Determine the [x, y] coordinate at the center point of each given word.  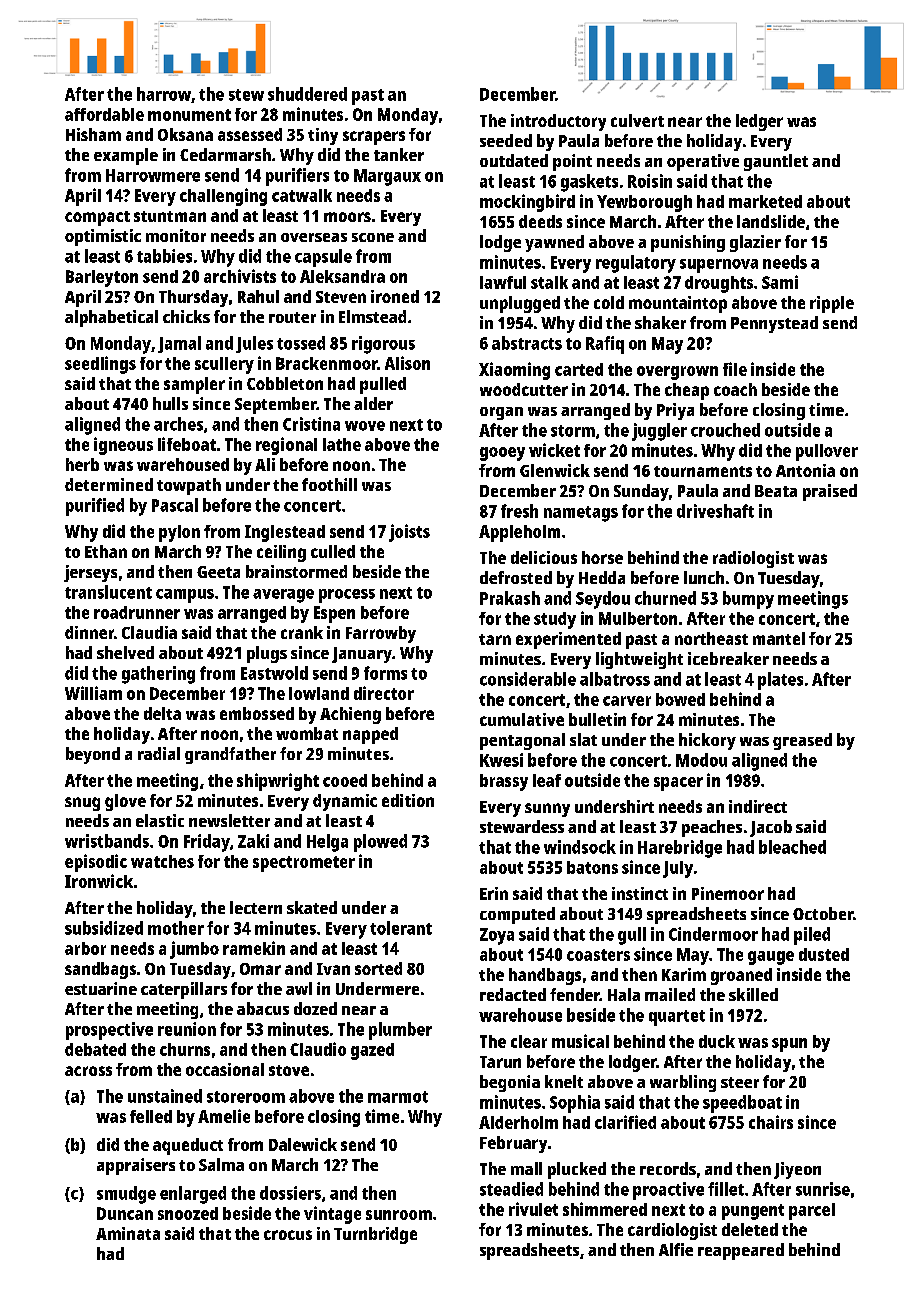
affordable [104, 114]
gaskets [589, 183]
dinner [89, 632]
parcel [812, 1211]
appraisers [136, 1166]
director [384, 693]
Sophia [575, 1104]
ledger [759, 122]
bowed [680, 699]
